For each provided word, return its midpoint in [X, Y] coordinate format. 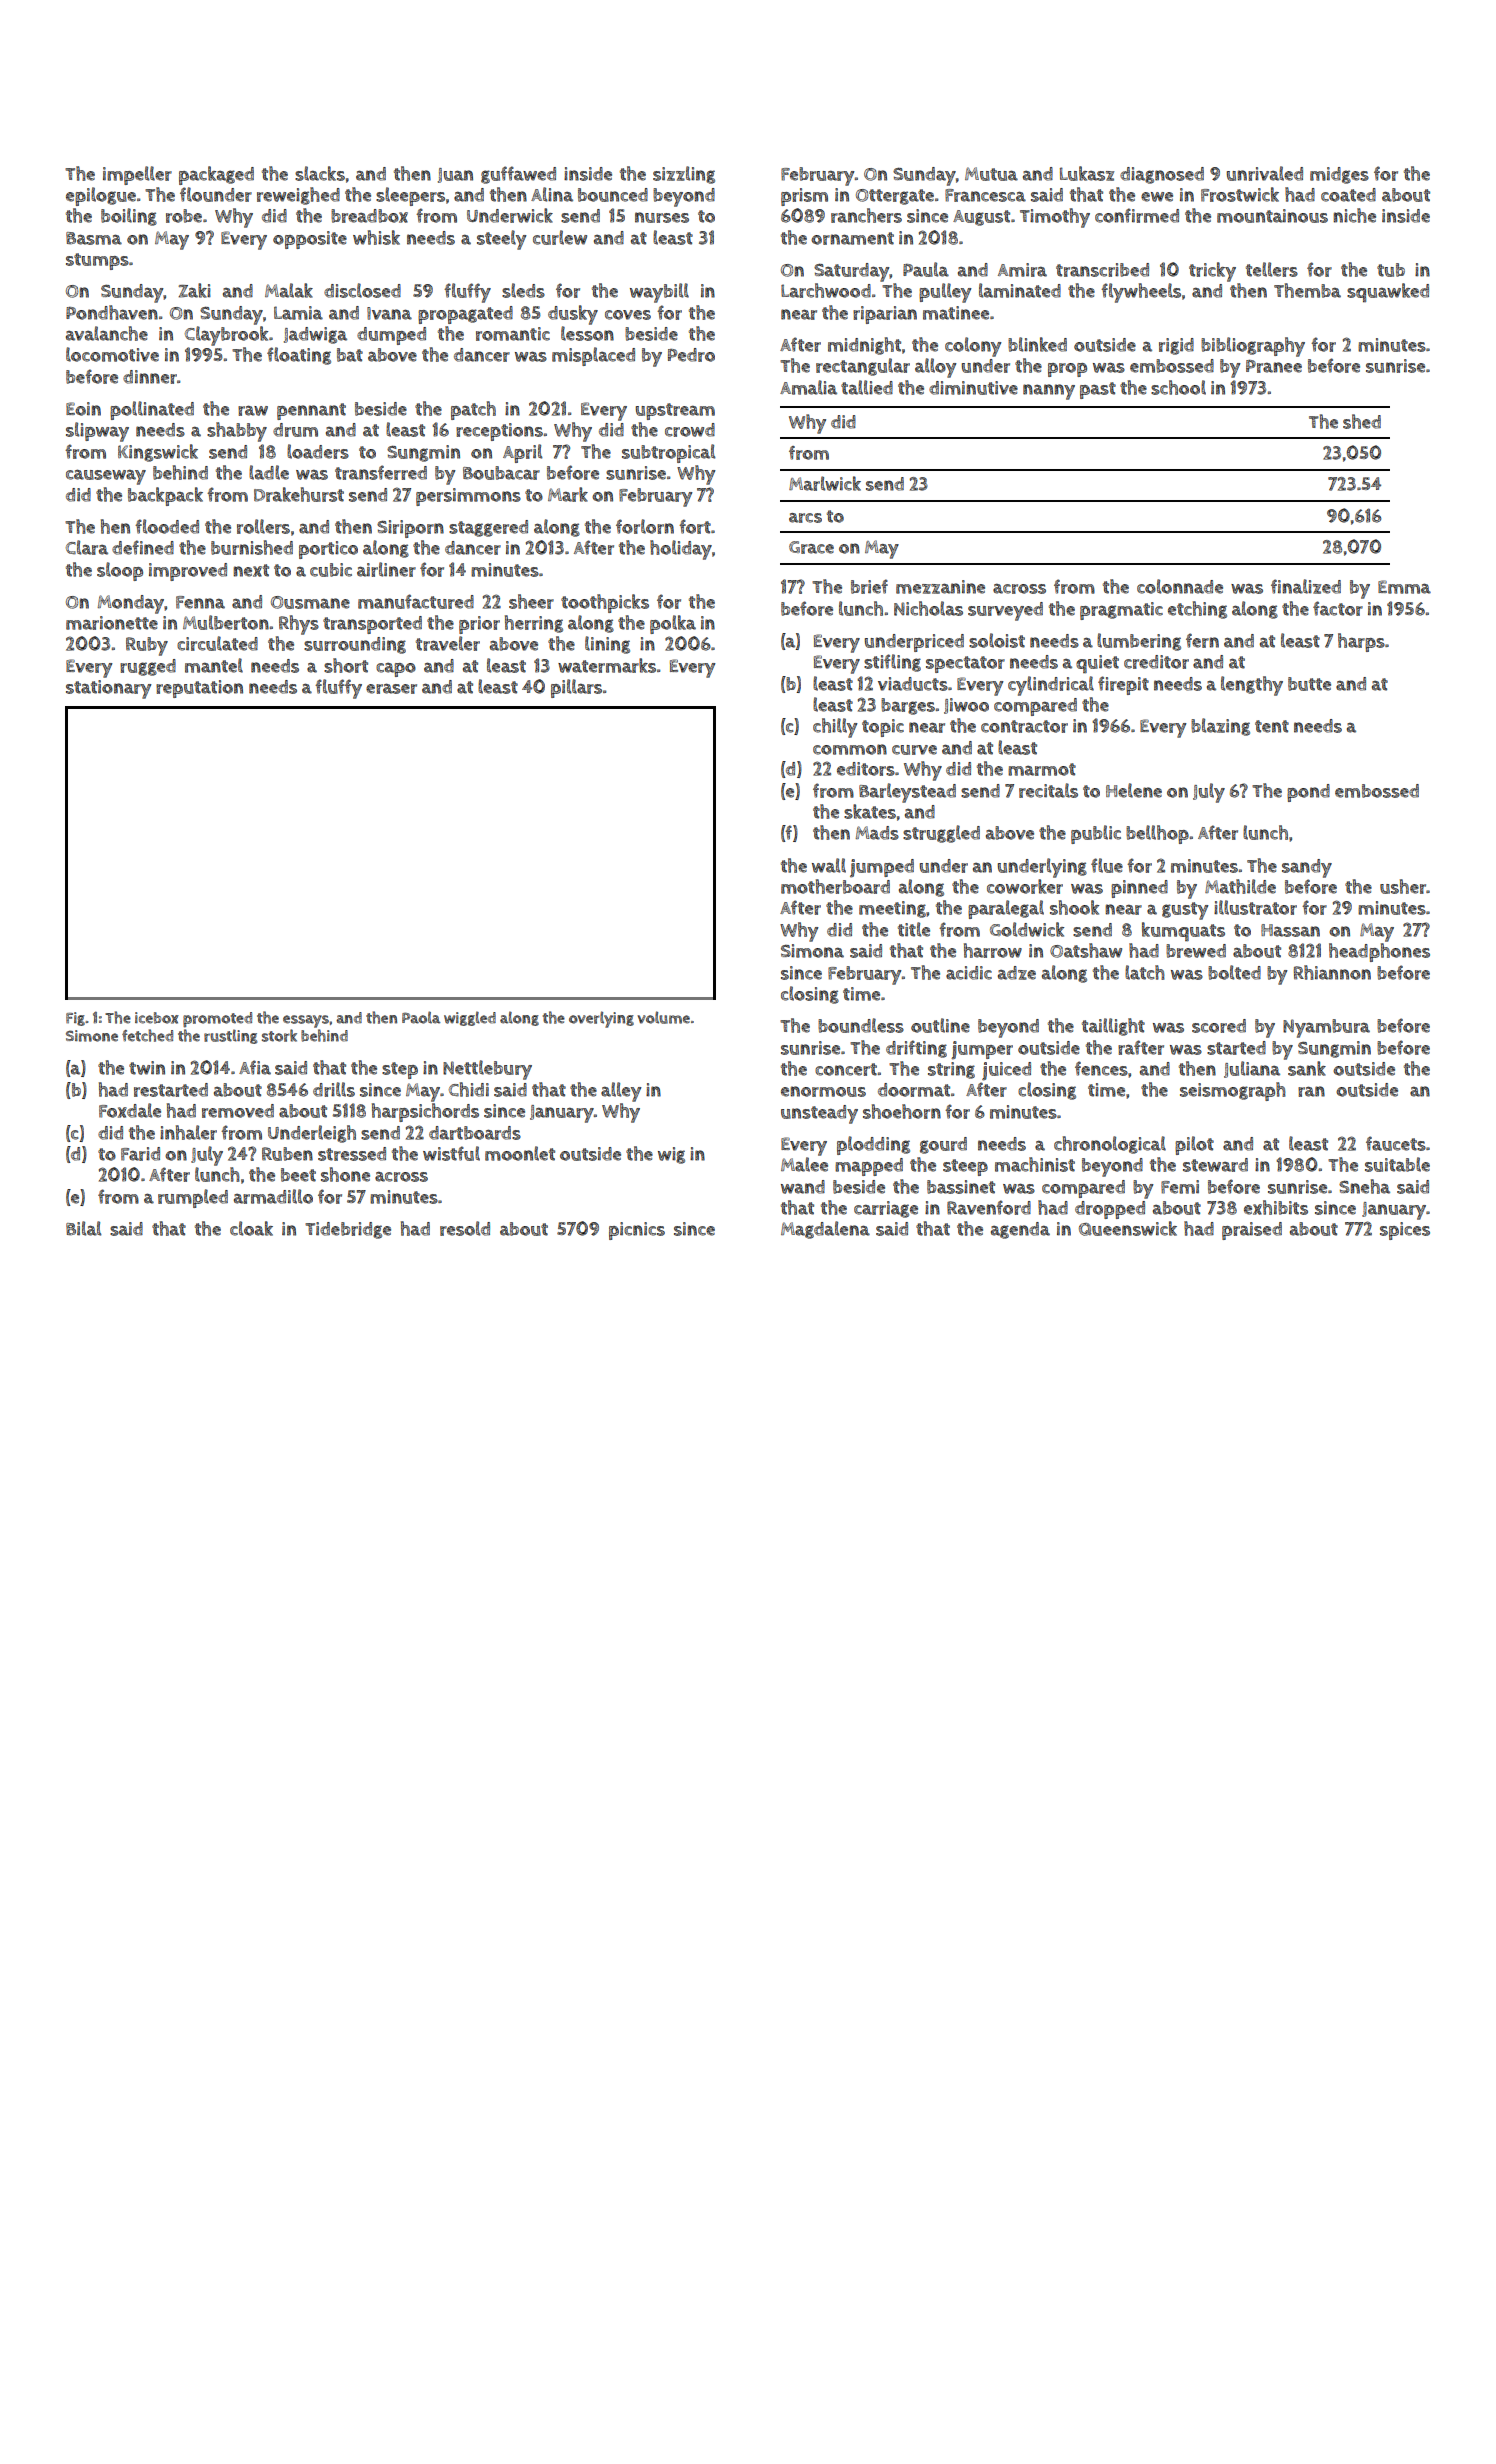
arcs [805, 518]
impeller [137, 175]
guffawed [518, 175]
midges [1339, 175]
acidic [969, 973]
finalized [1306, 586]
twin [147, 1068]
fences [1101, 1068]
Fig [75, 1019]
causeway [106, 477]
